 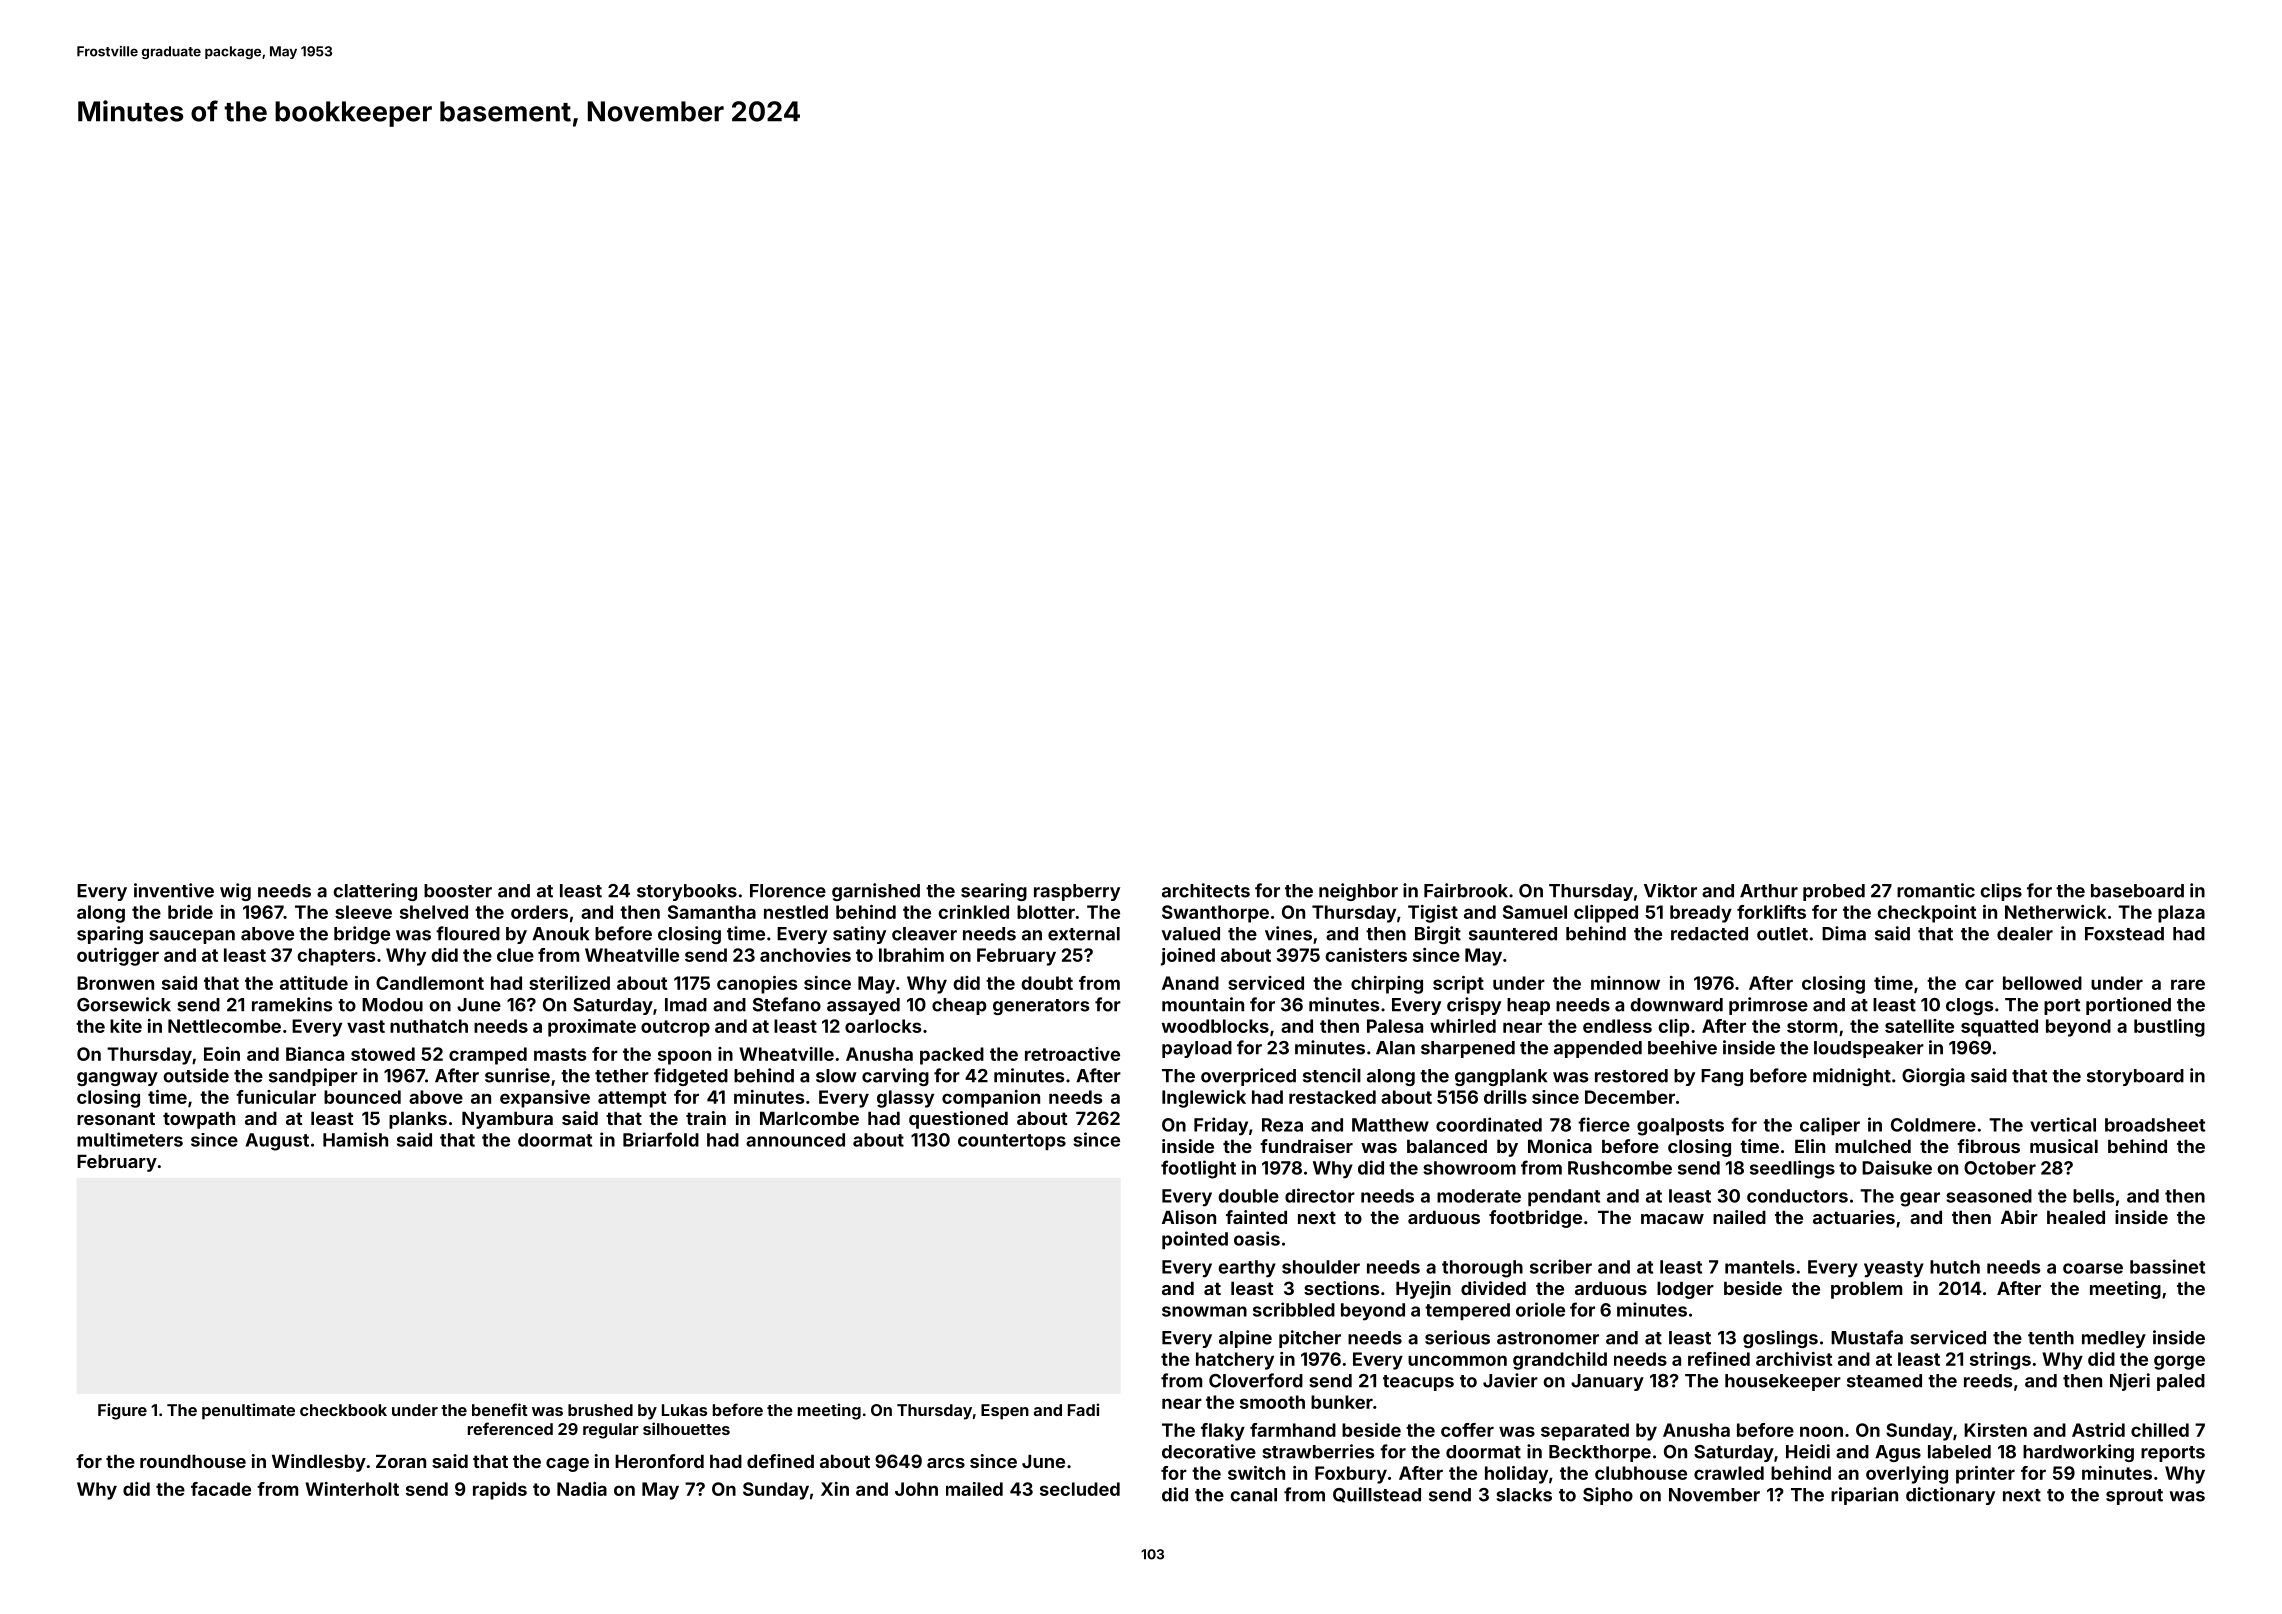 What do you see at coordinates (117, 1079) in the screenshot?
I see `gangway` at bounding box center [117, 1079].
